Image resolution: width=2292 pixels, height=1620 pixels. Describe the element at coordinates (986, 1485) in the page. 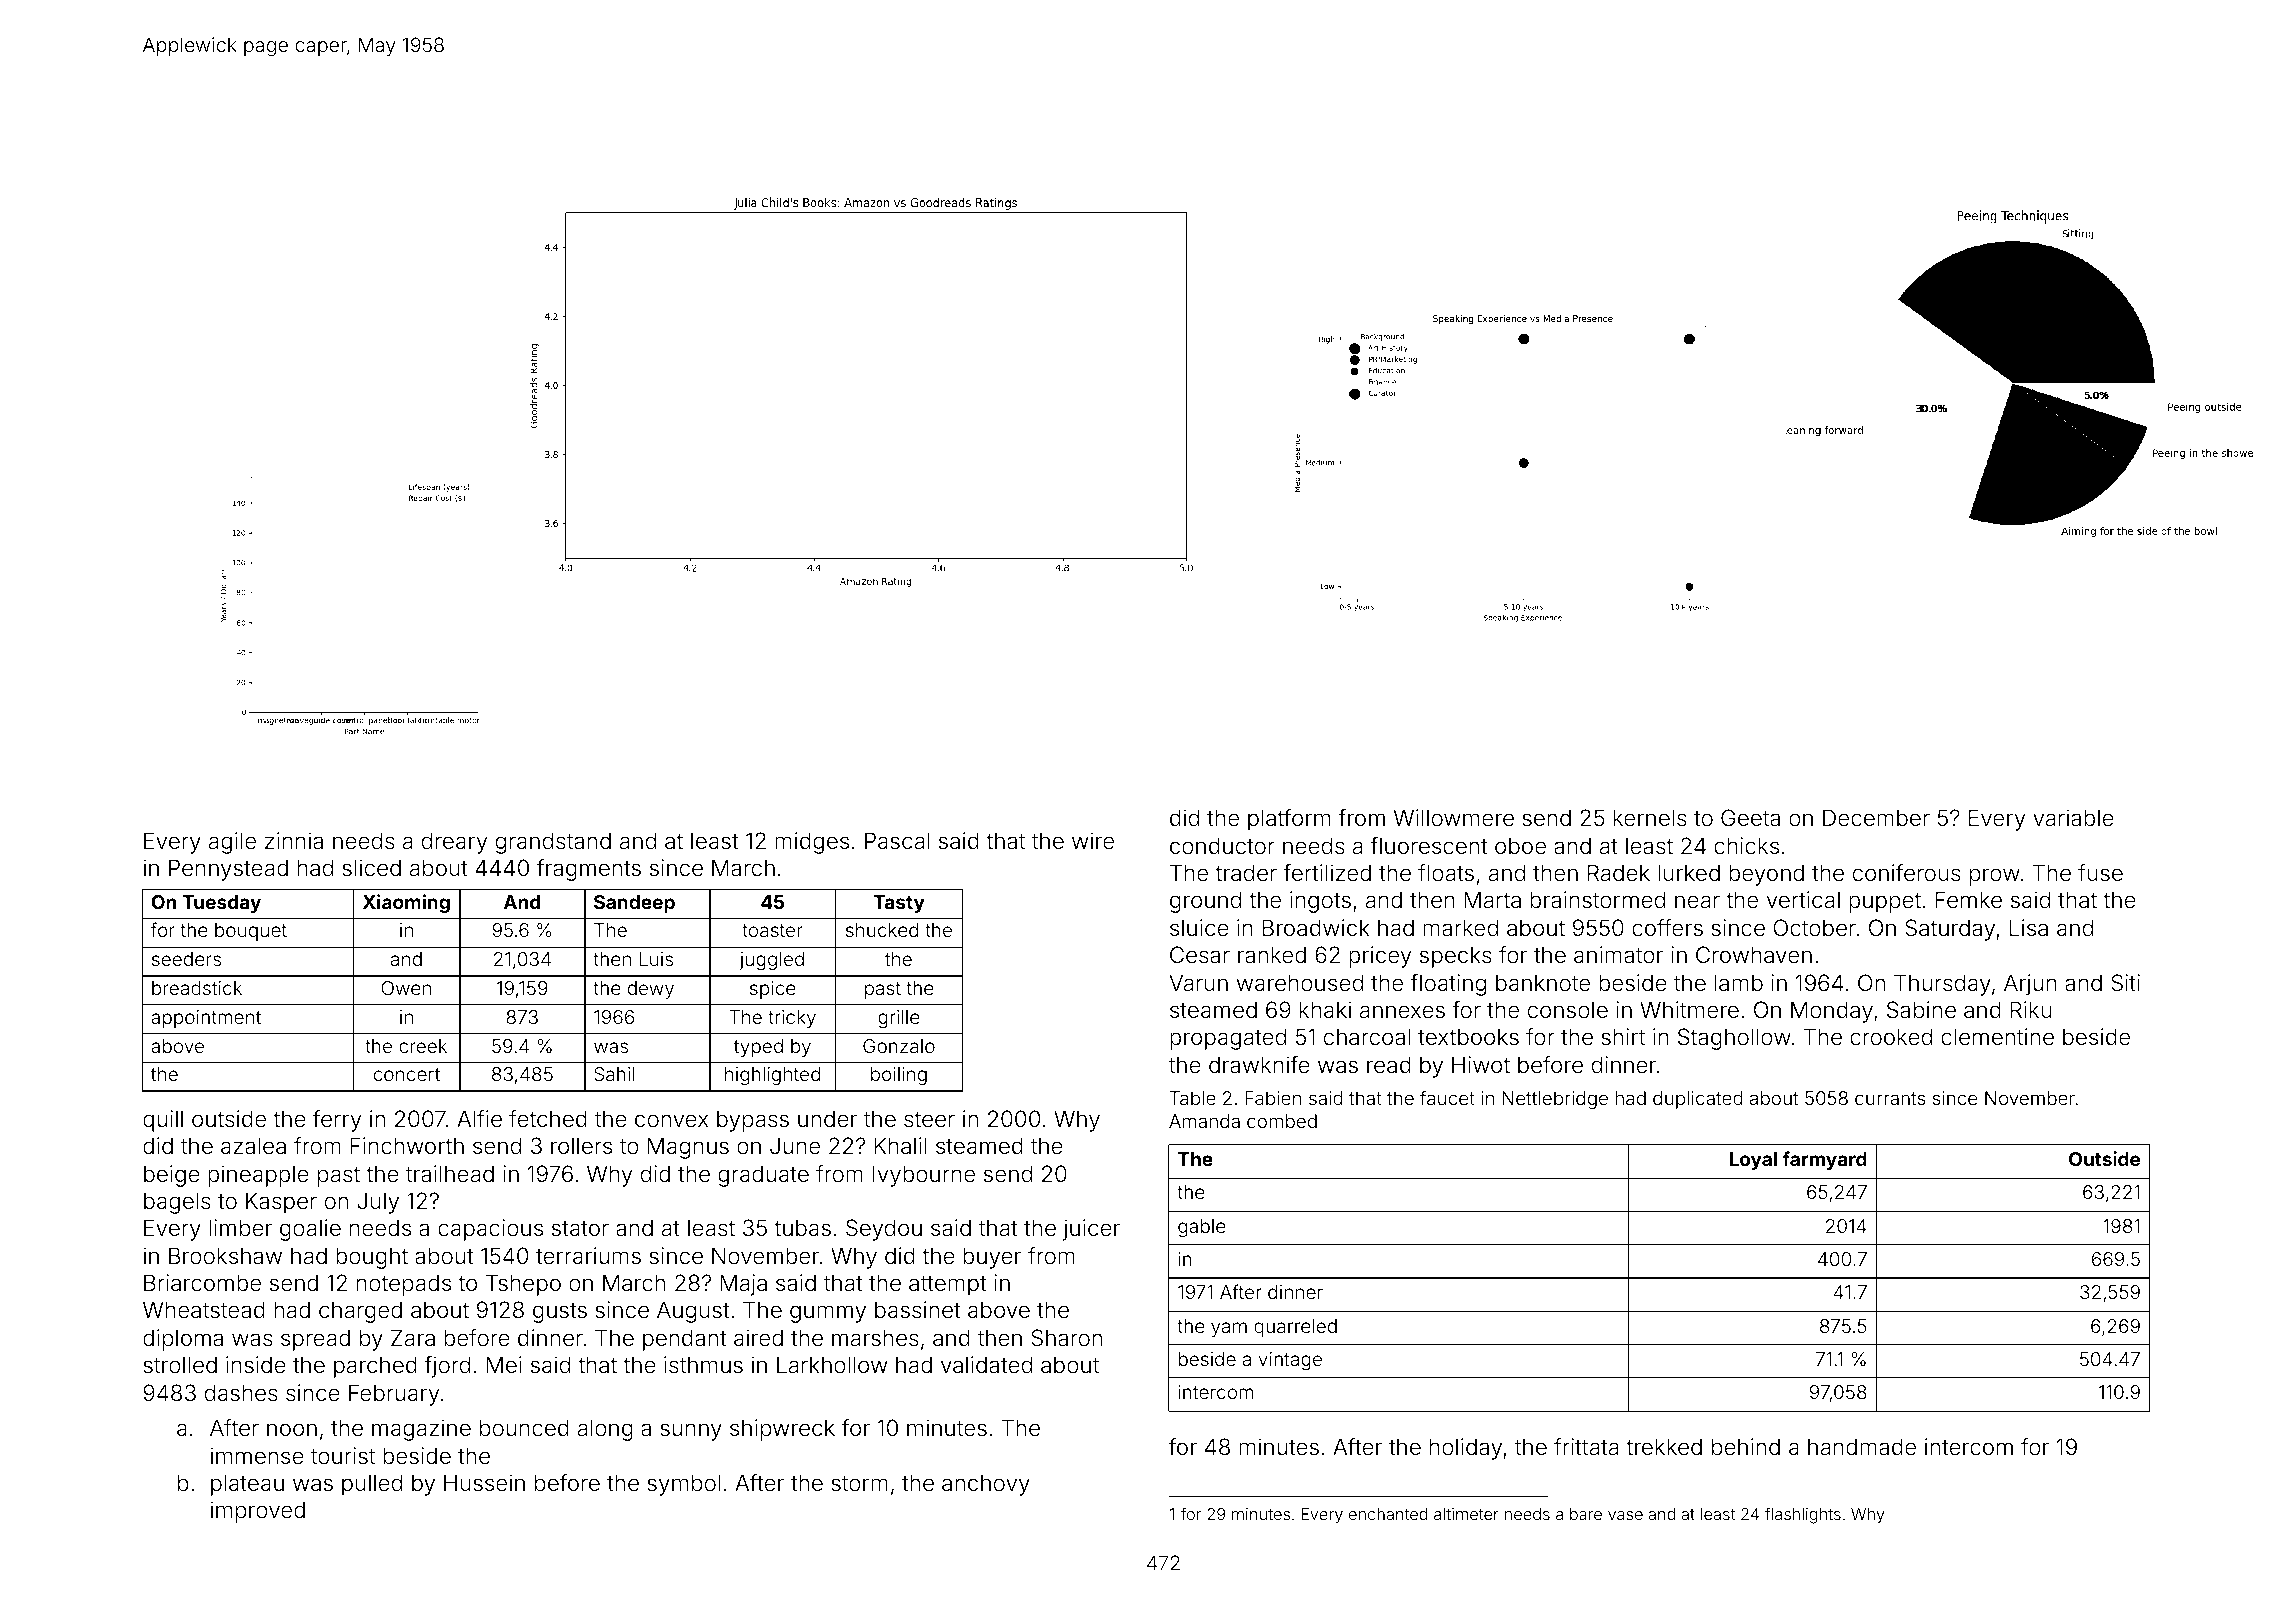

I see `anchovy` at that location.
